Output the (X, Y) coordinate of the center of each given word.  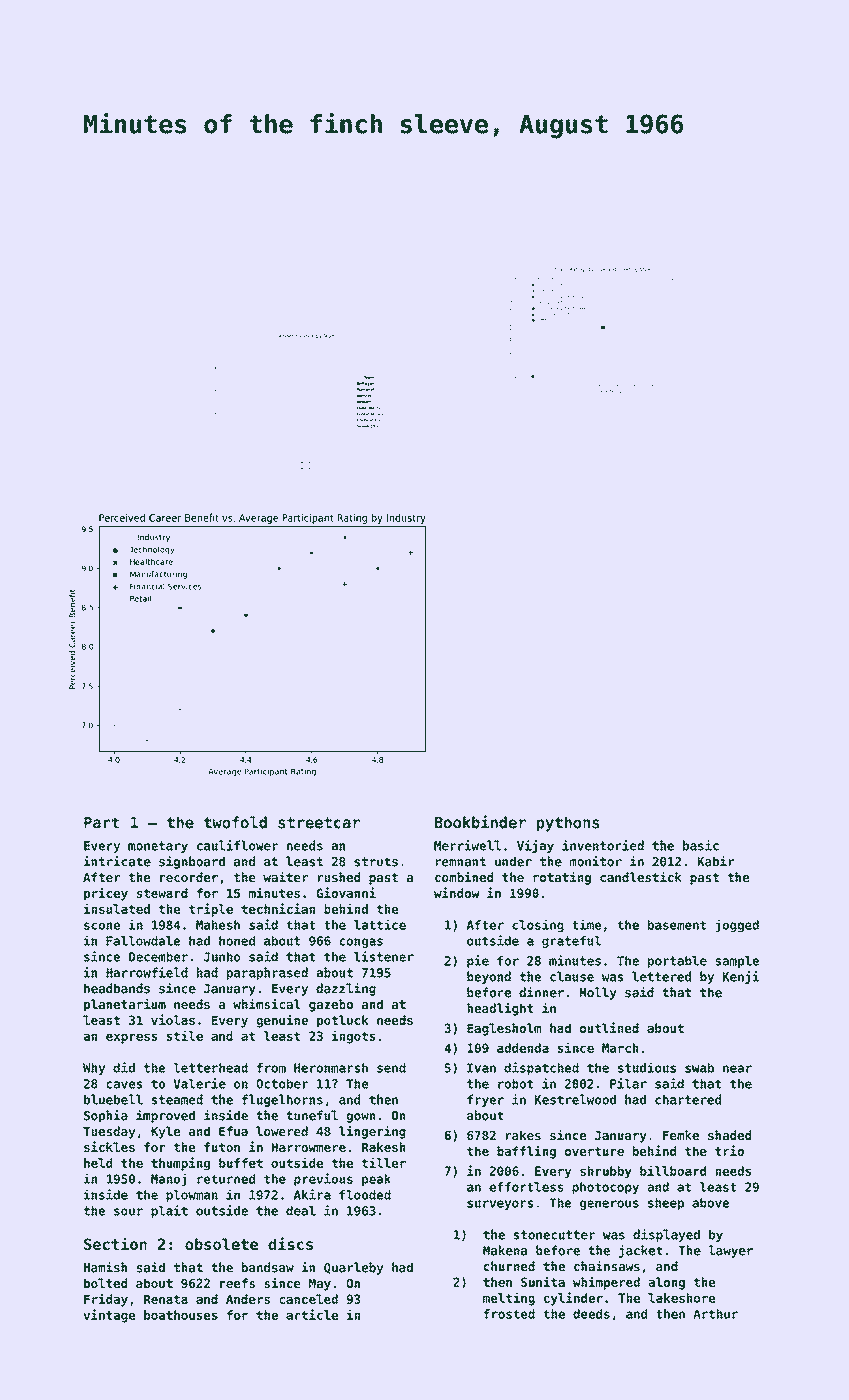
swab (699, 1068)
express (132, 1038)
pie (478, 961)
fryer (485, 1100)
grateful (571, 942)
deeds (591, 1314)
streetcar (319, 823)
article (312, 1314)
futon (222, 1147)
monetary (158, 847)
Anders (248, 1299)
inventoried (603, 845)
